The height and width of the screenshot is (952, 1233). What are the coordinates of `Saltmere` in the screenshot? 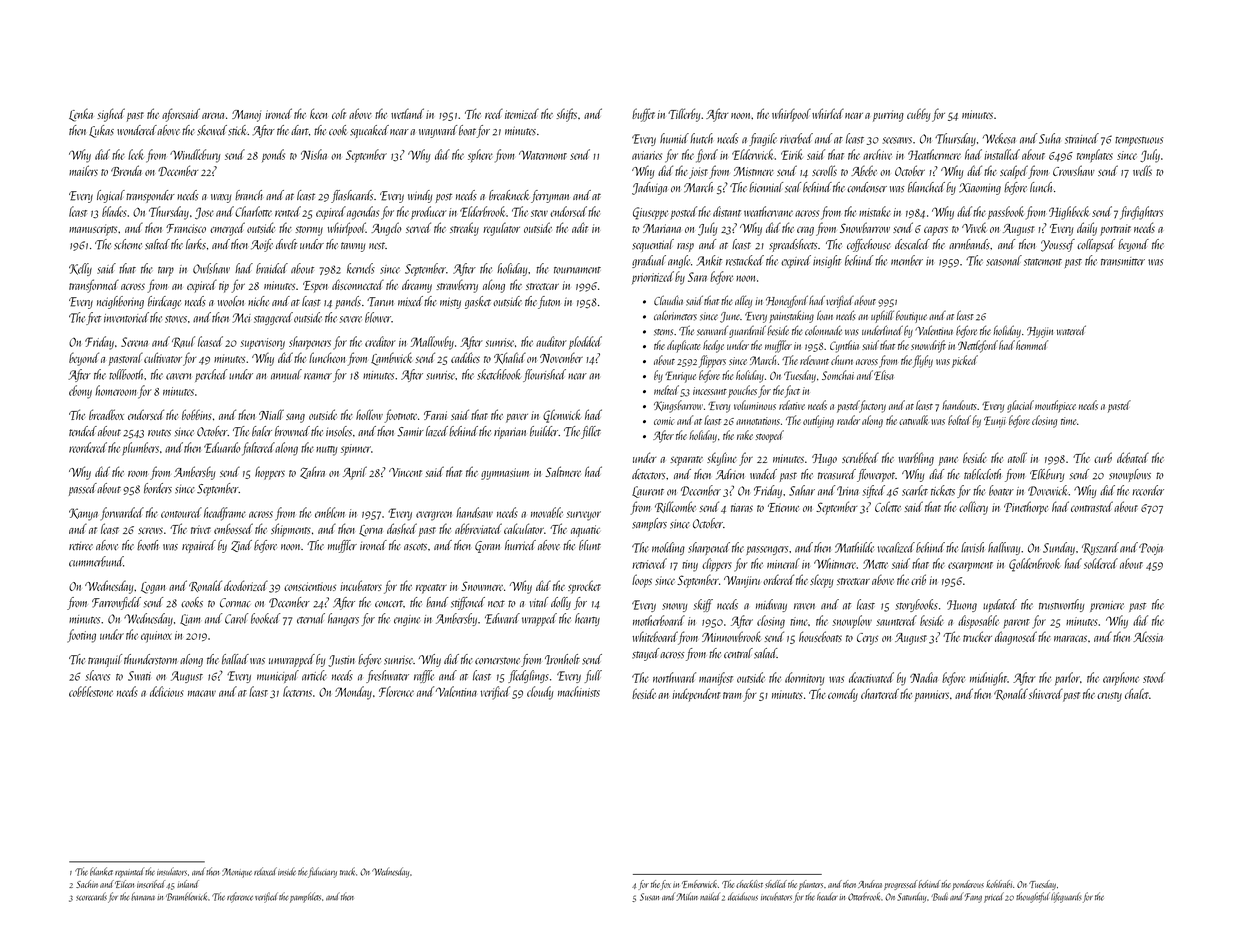 It's located at (563, 471).
